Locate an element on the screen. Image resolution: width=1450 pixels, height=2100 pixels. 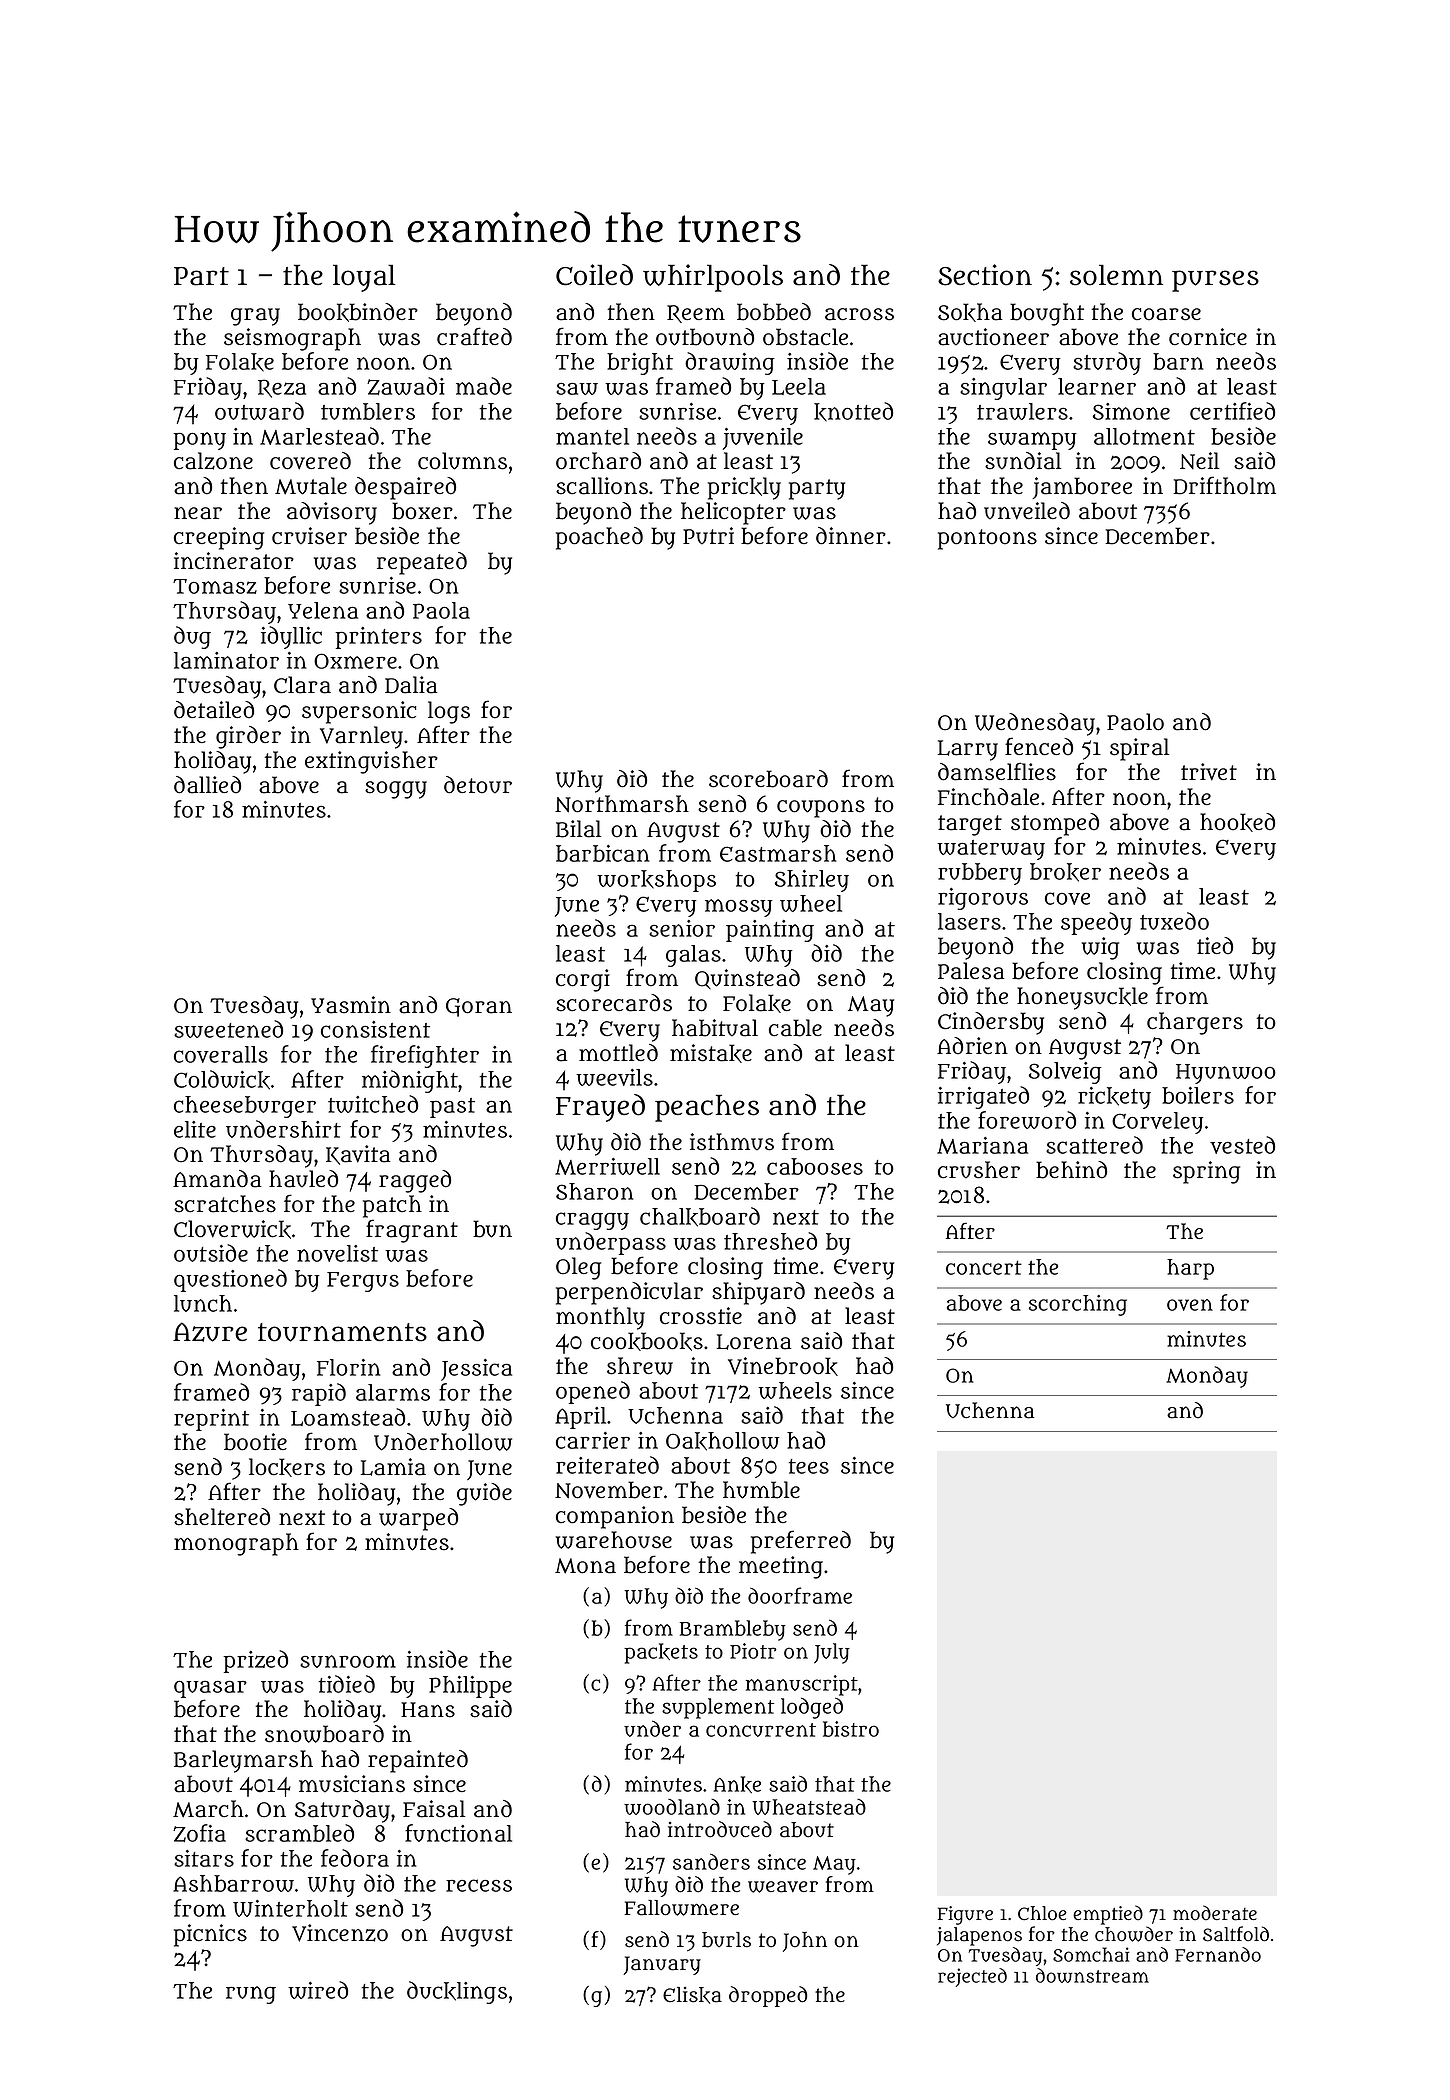
hooked is located at coordinates (1237, 822).
